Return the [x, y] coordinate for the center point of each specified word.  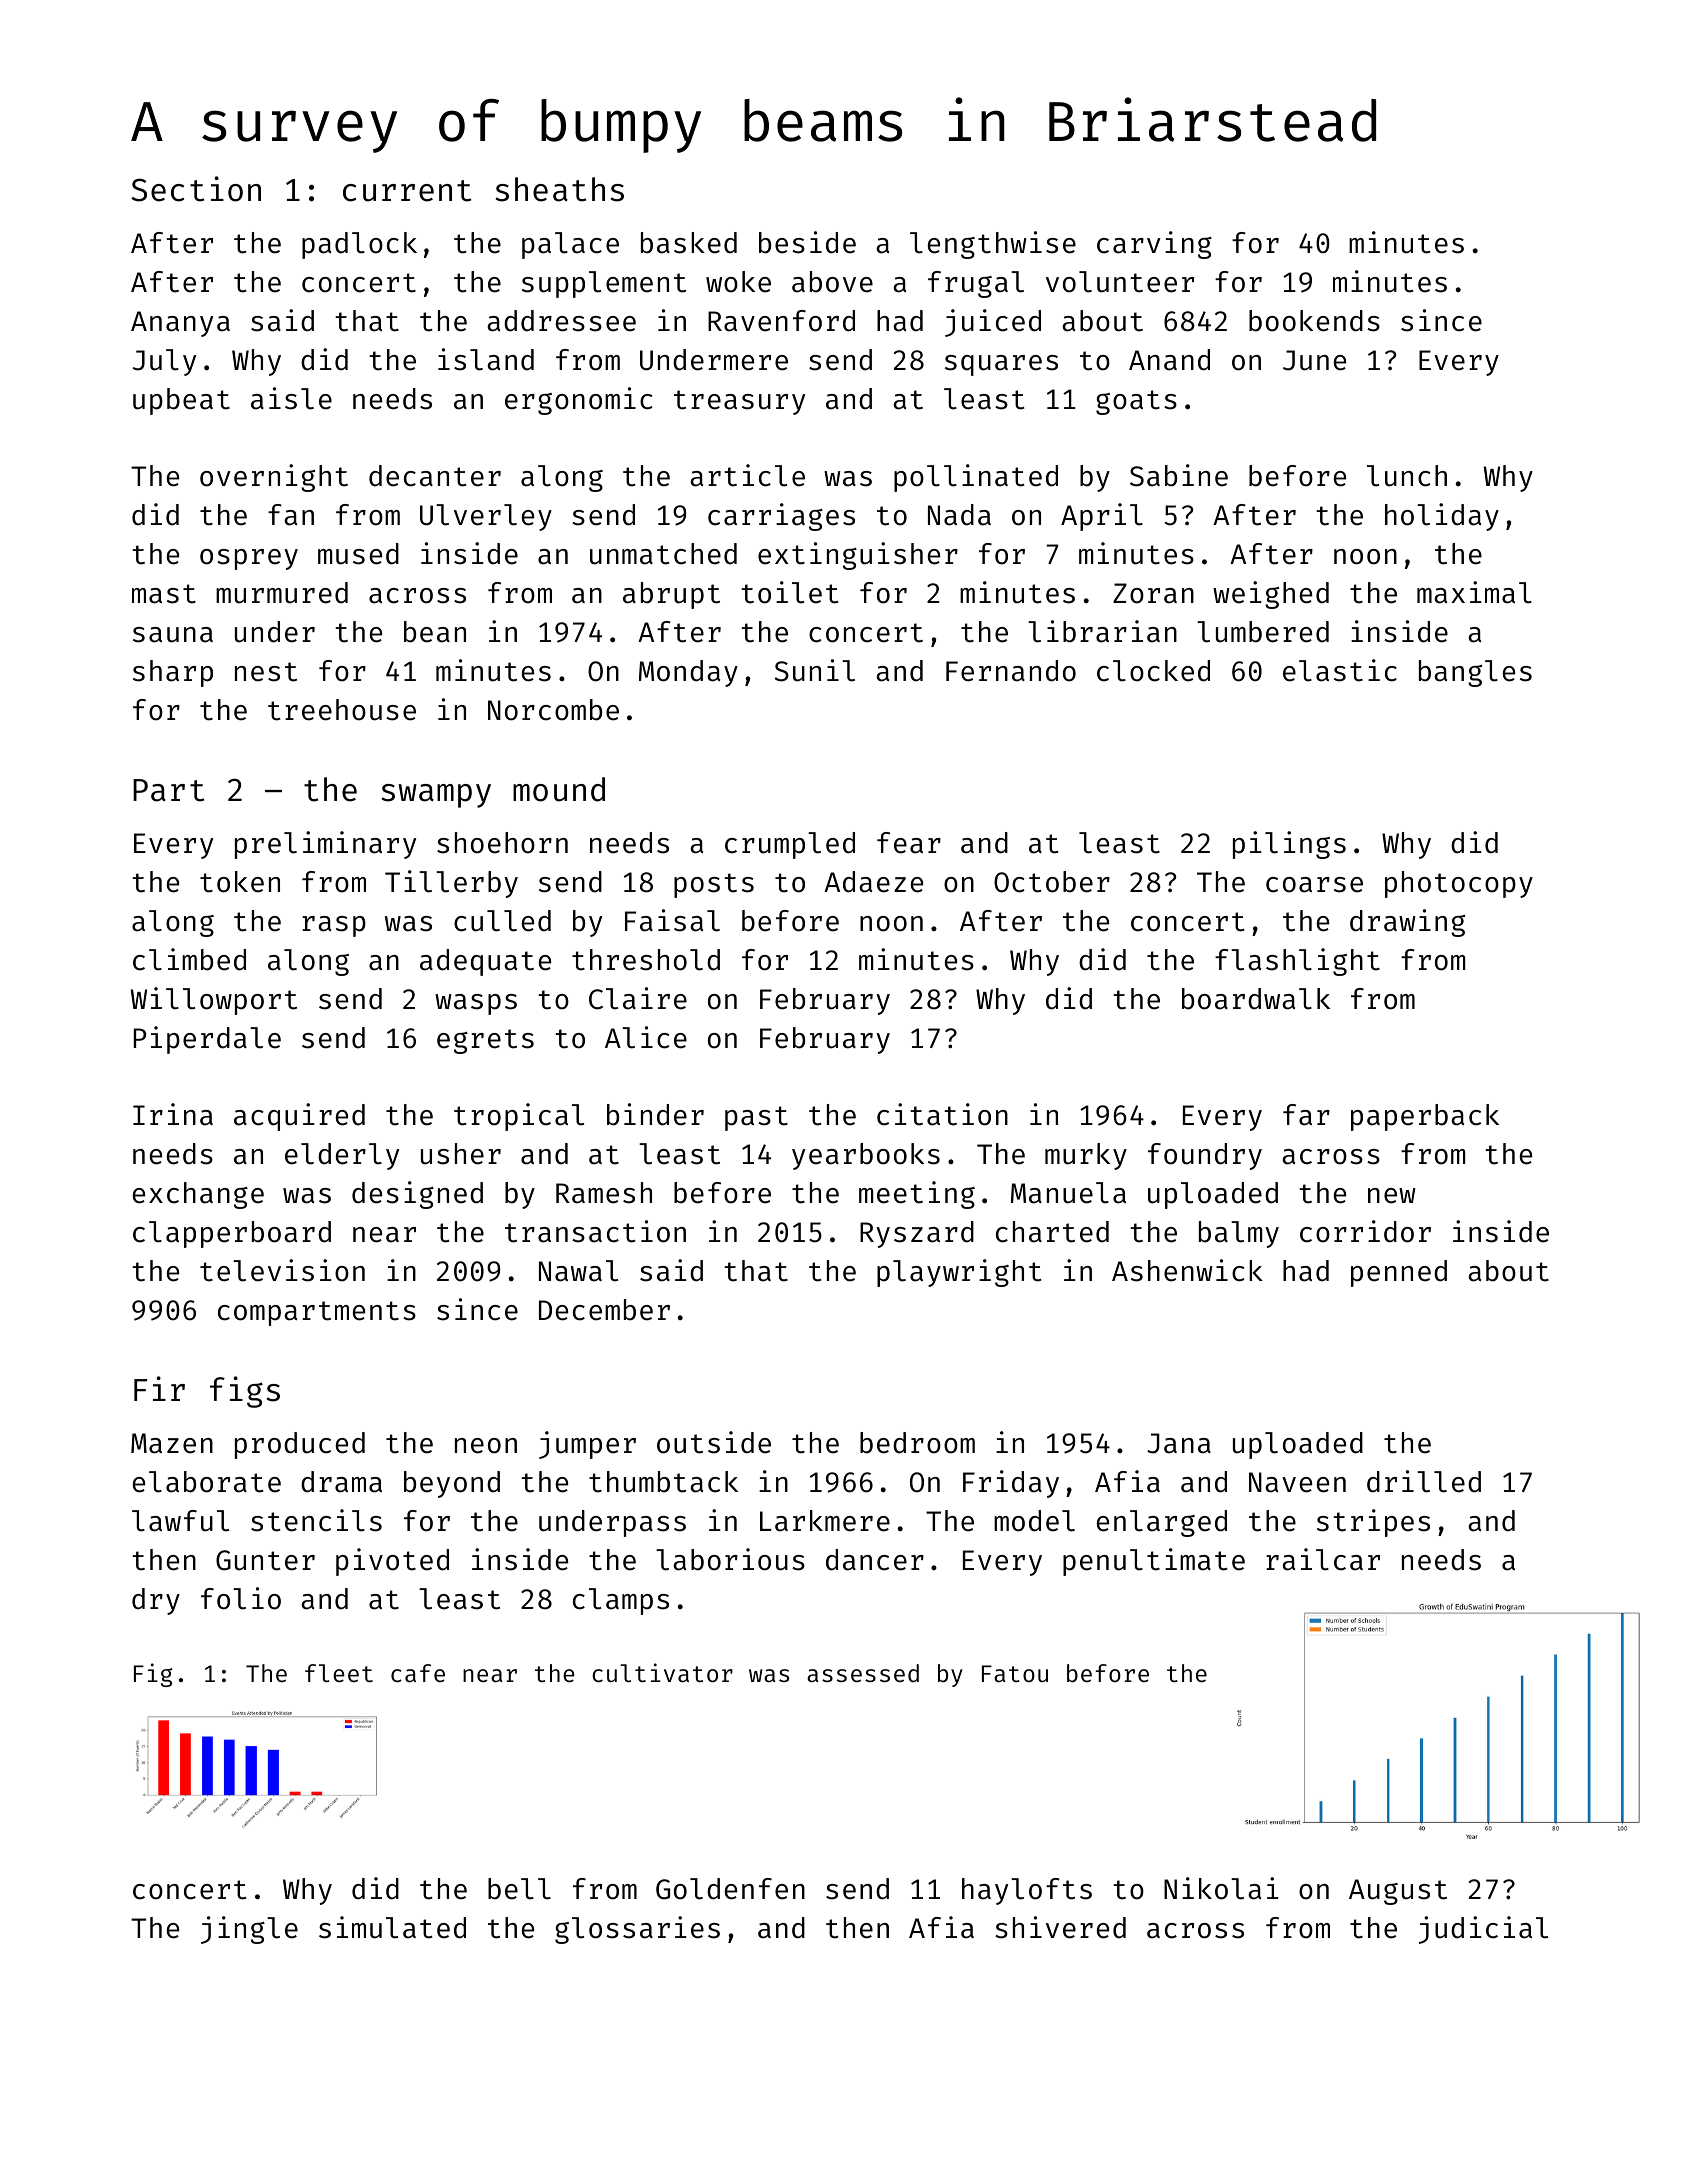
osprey [249, 559]
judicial [1483, 1930]
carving [1154, 245]
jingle [249, 1930]
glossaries [637, 1930]
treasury [739, 402]
